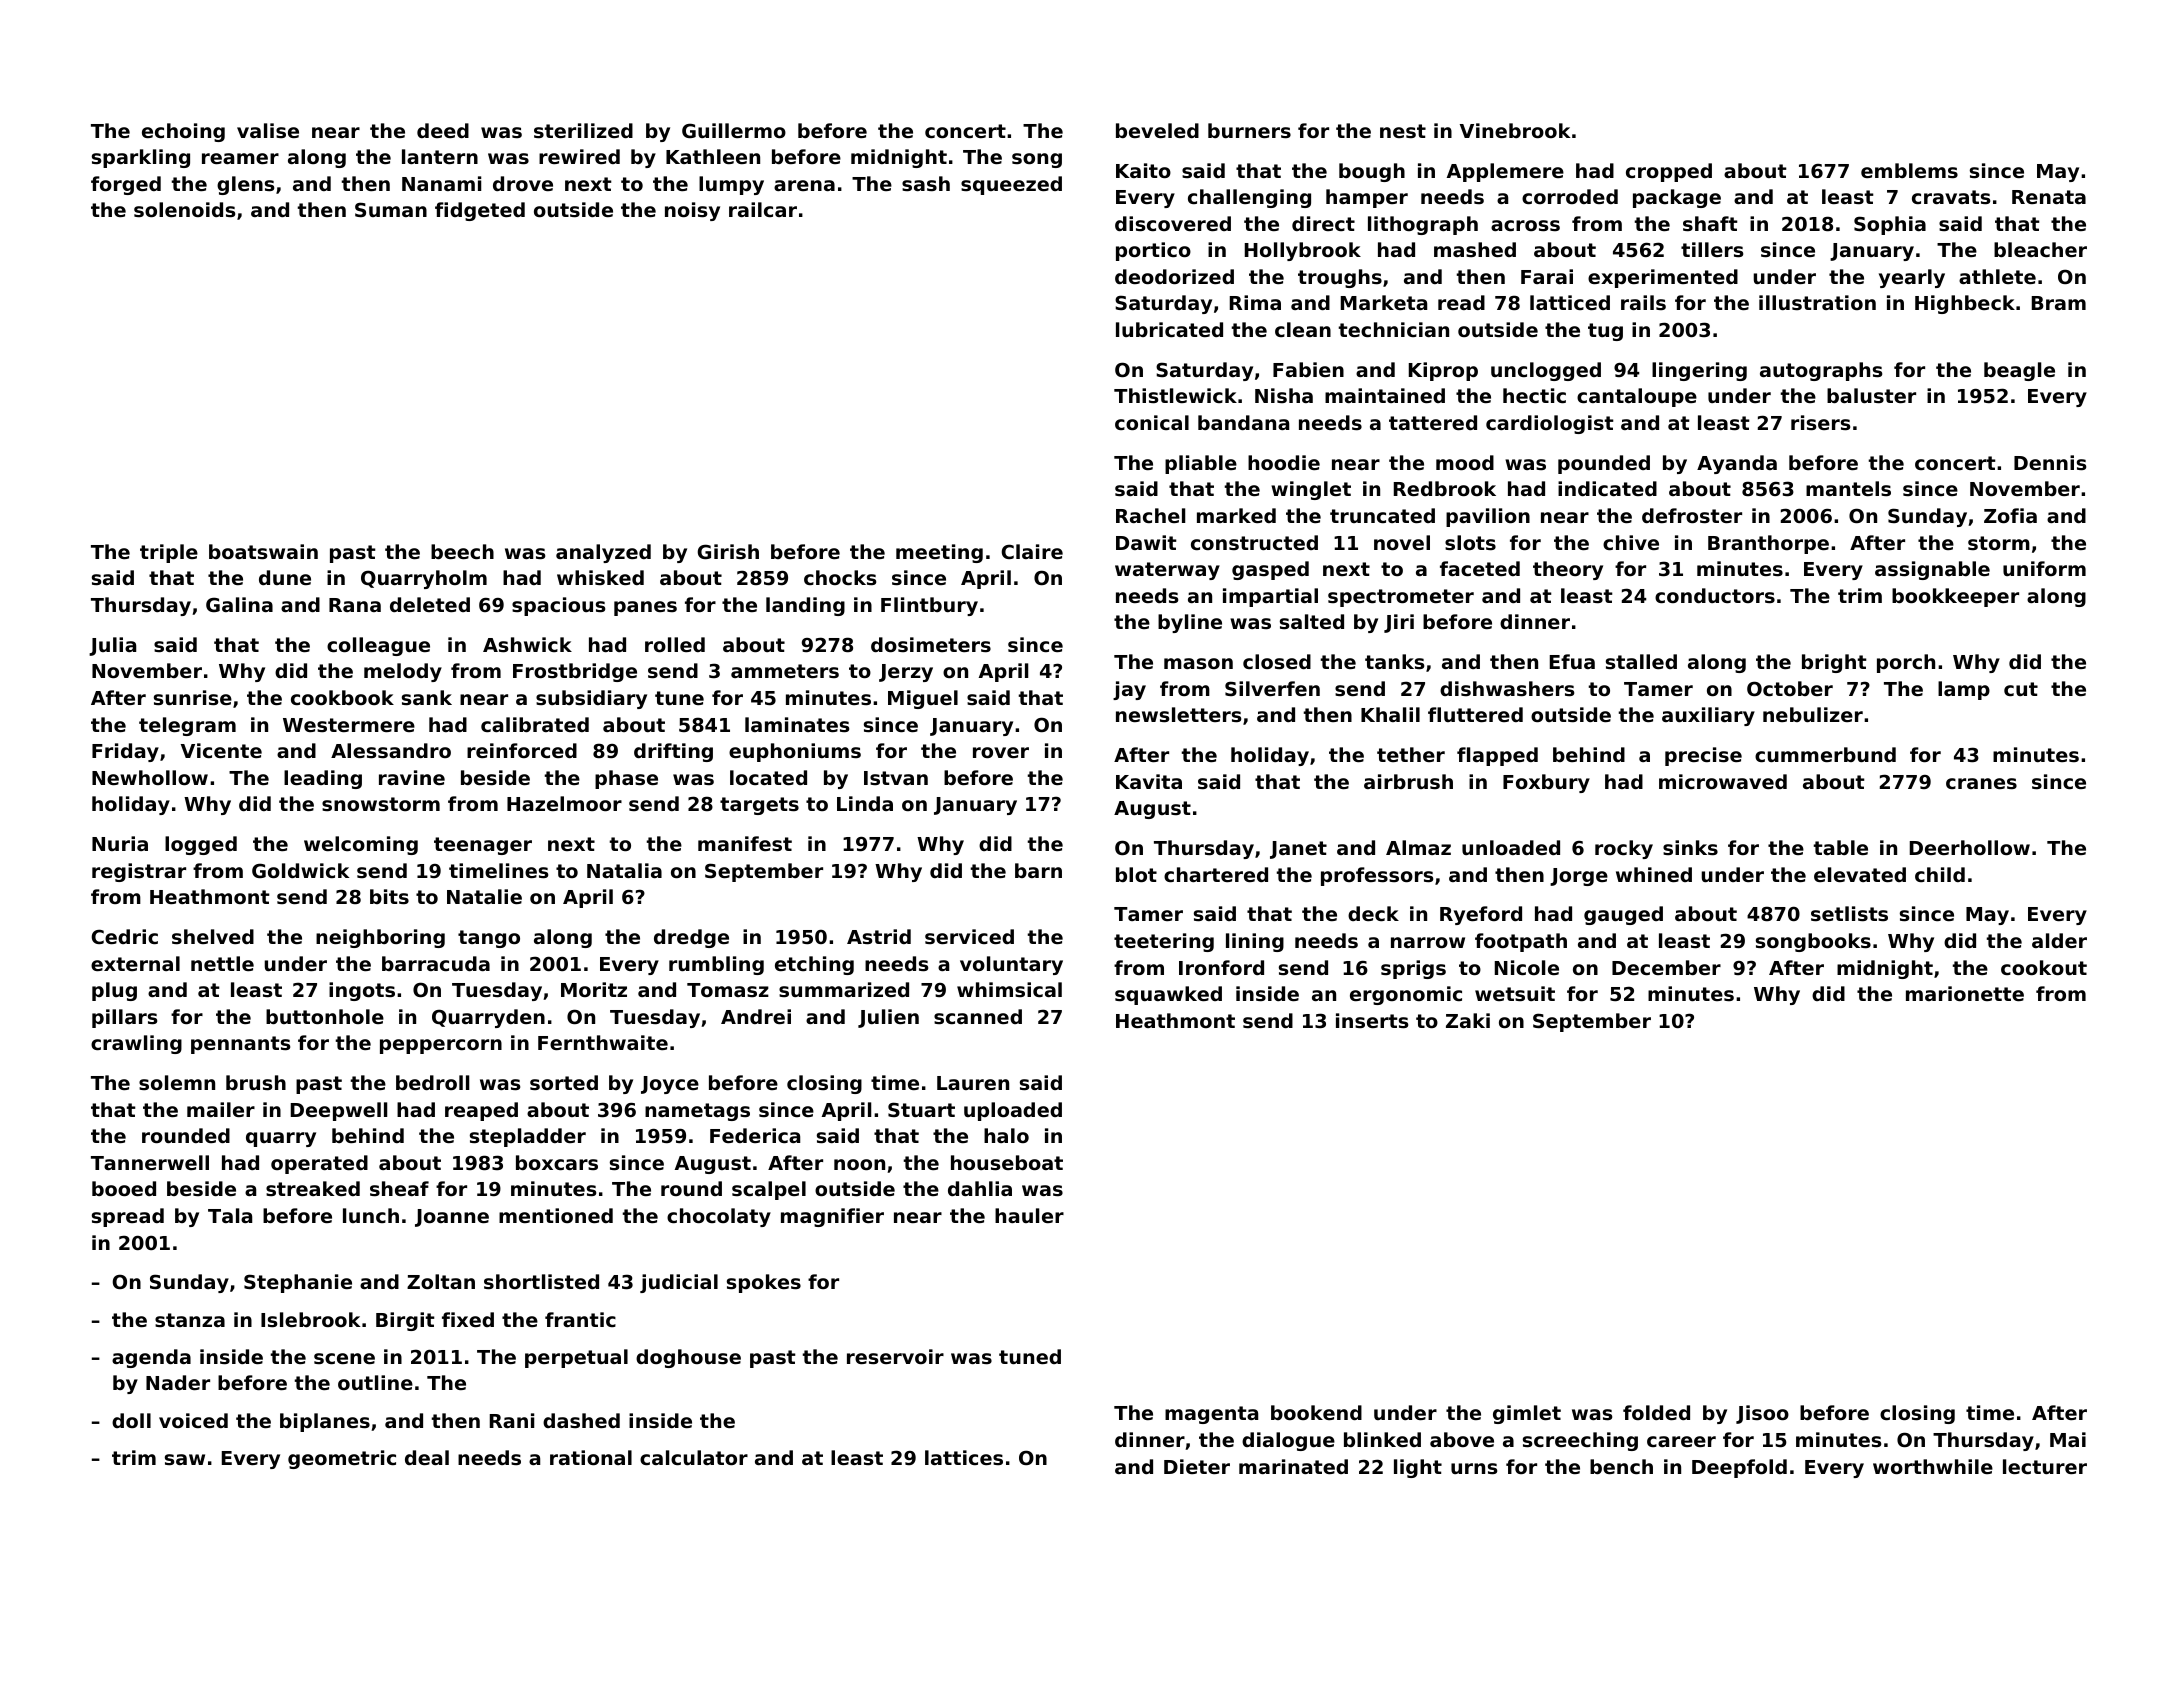 The height and width of the screenshot is (1683, 2178). Describe the element at coordinates (1515, 130) in the screenshot. I see `Vinebrook` at that location.
